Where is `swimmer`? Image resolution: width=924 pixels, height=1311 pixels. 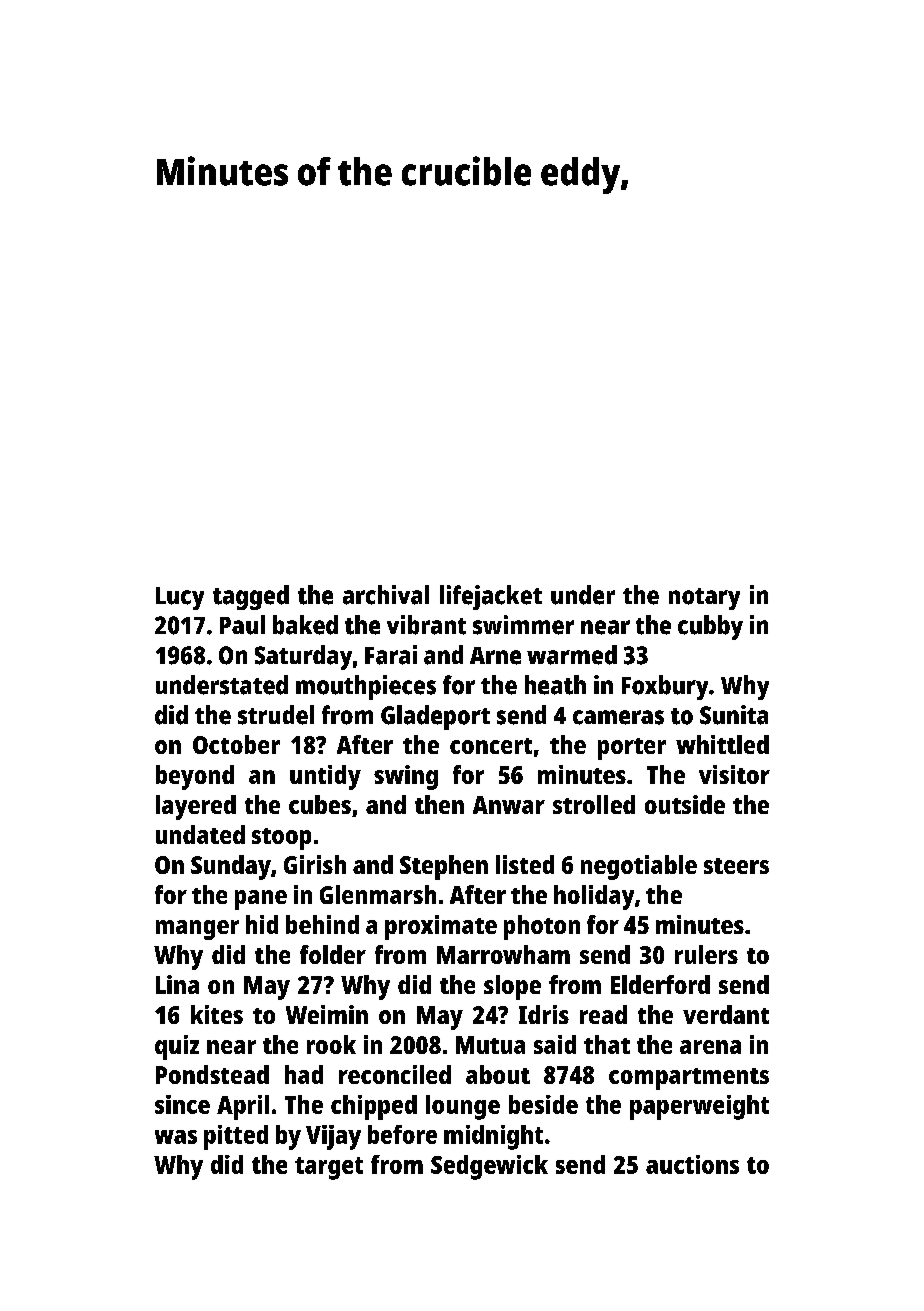
swimmer is located at coordinates (523, 625).
